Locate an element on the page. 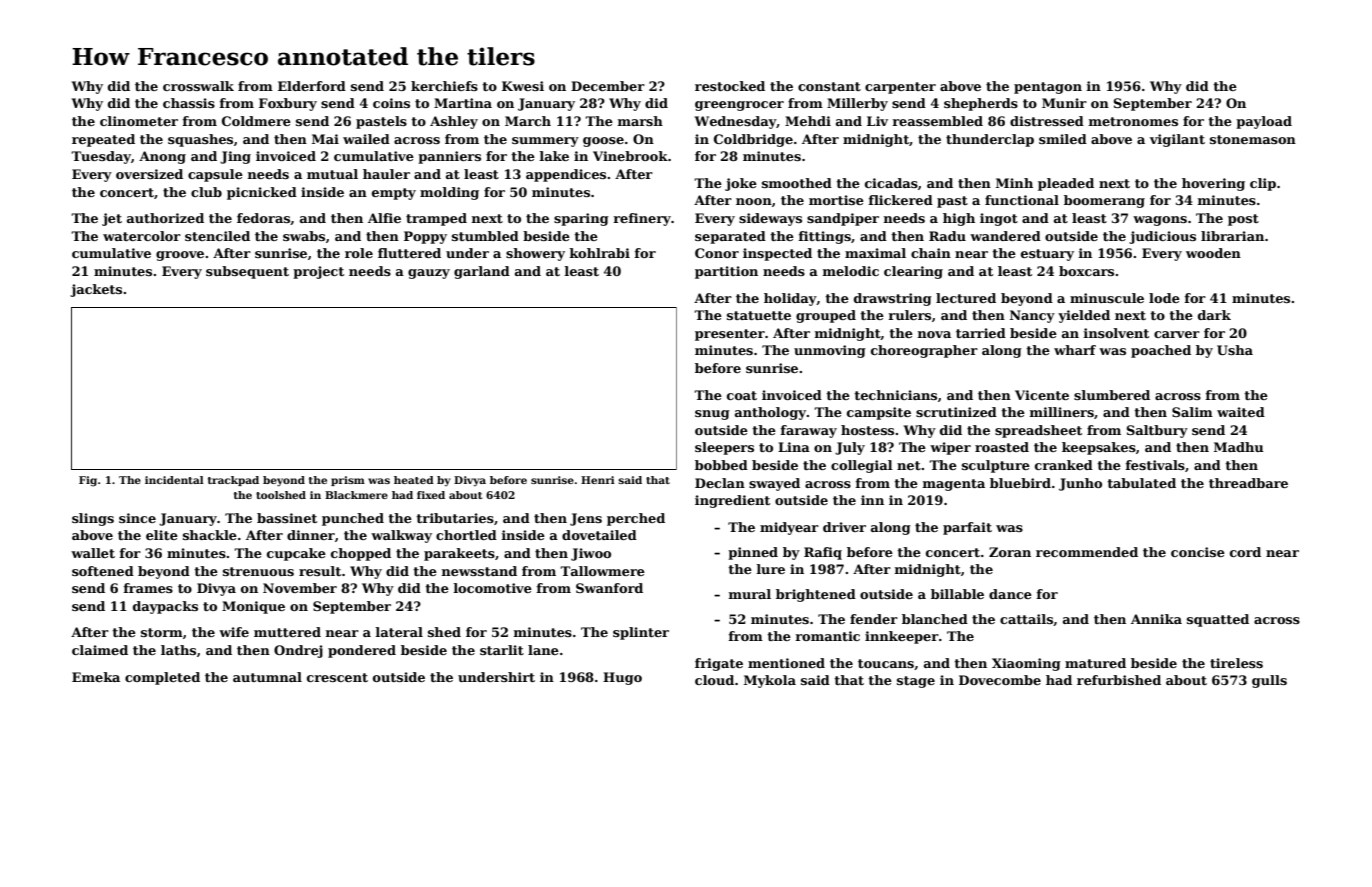 The height and width of the image is (887, 1372). project is located at coordinates (318, 272).
